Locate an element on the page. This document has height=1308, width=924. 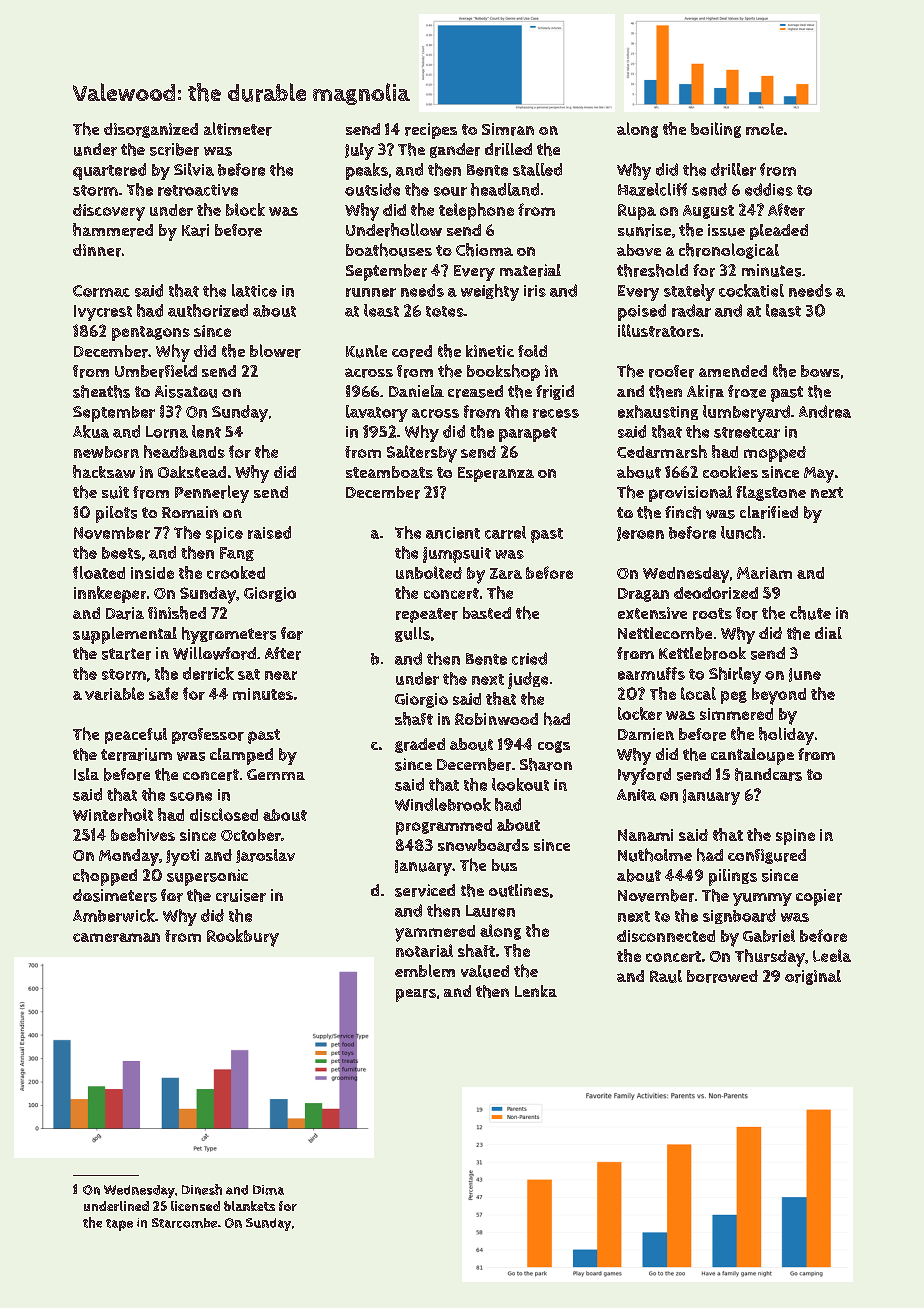
mole is located at coordinates (764, 129).
